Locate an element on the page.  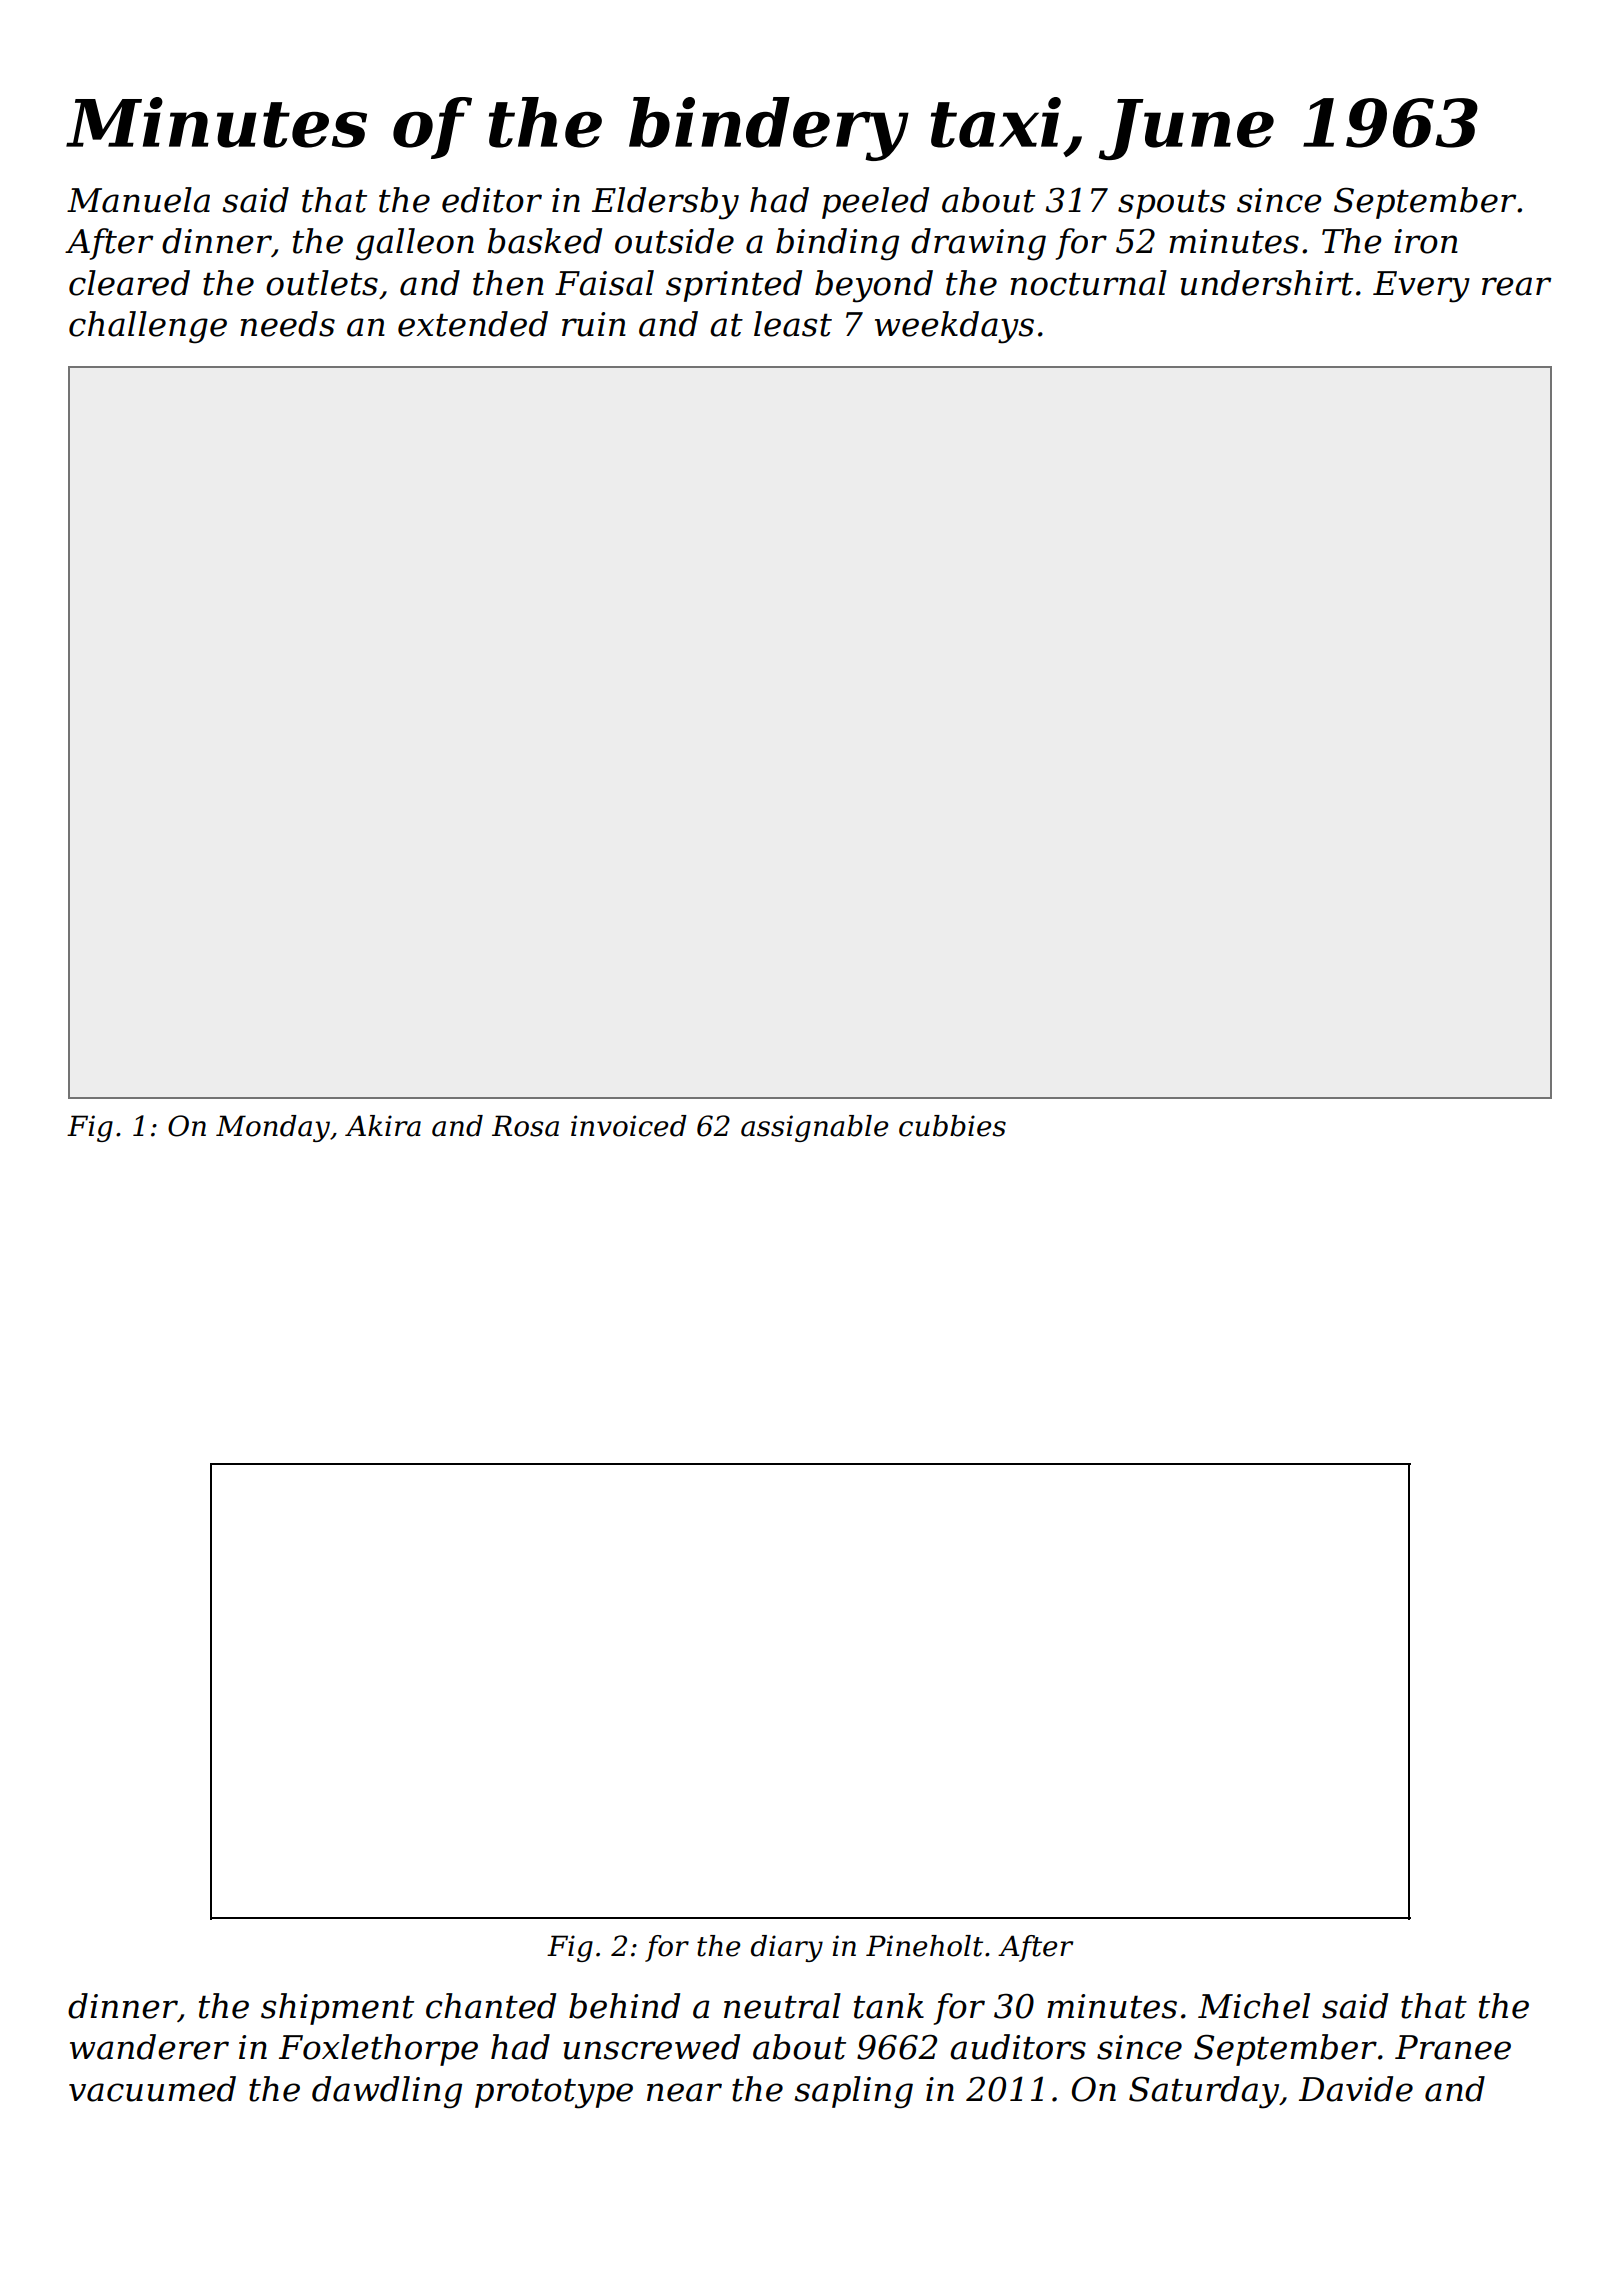
iron is located at coordinates (1426, 241).
